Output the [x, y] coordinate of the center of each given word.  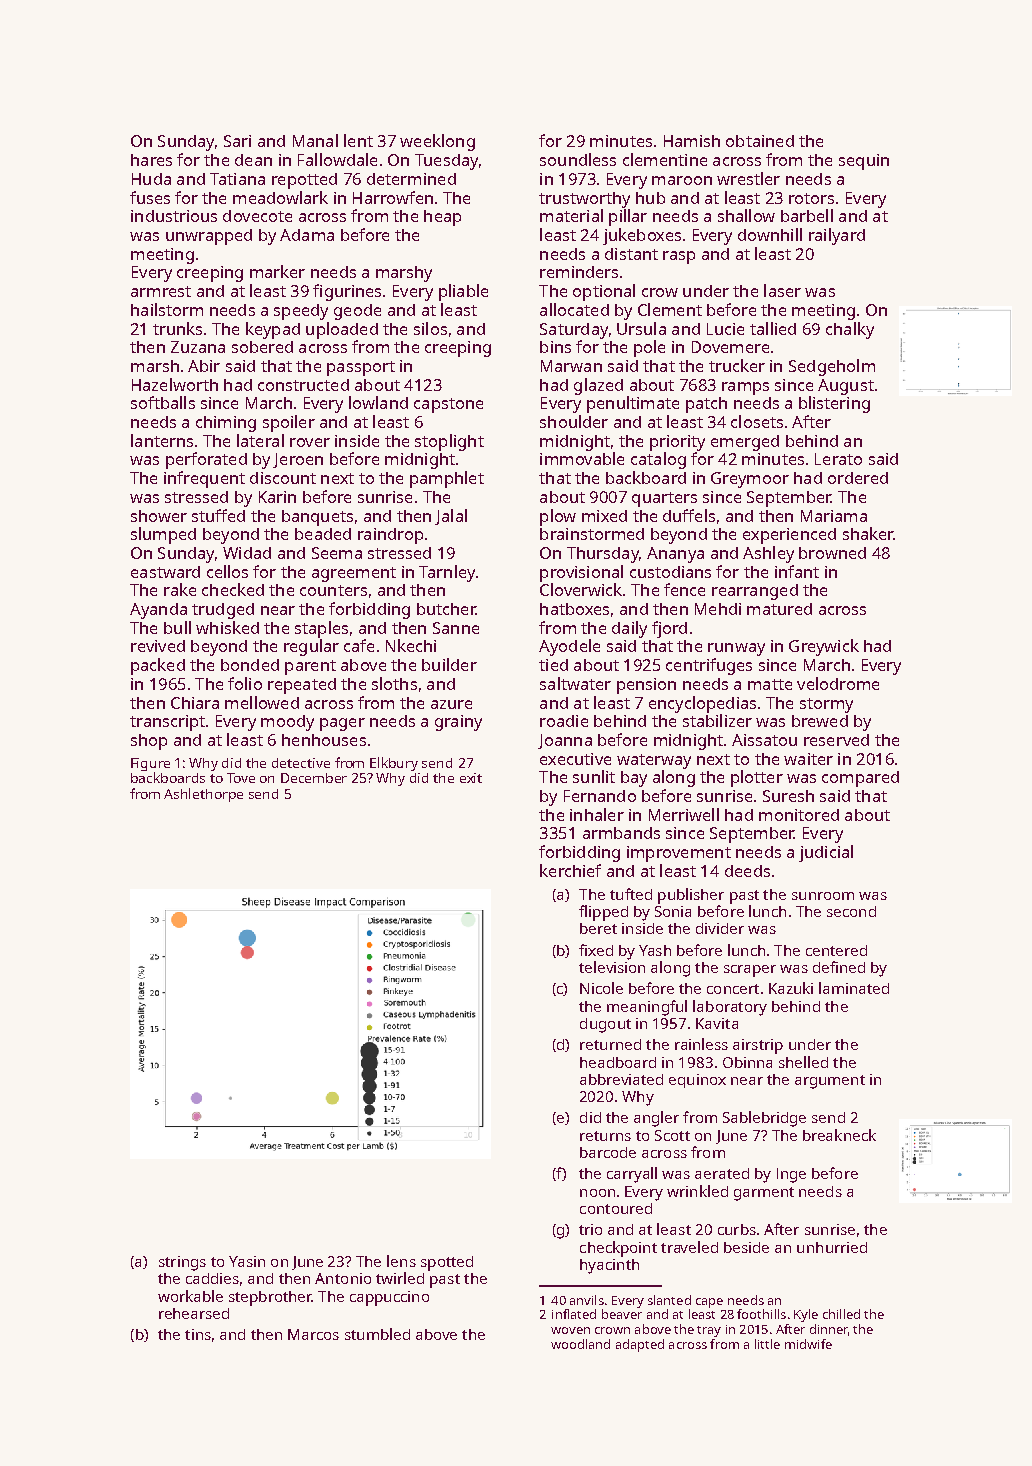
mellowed [262, 702]
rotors [811, 198]
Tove [241, 778]
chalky [850, 330]
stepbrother [270, 1298]
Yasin [247, 1261]
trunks [177, 328]
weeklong [437, 142]
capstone [448, 405]
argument [830, 1082]
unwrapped [209, 237]
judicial [826, 853]
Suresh [788, 796]
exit [471, 778]
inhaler [597, 814]
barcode [608, 1152]
